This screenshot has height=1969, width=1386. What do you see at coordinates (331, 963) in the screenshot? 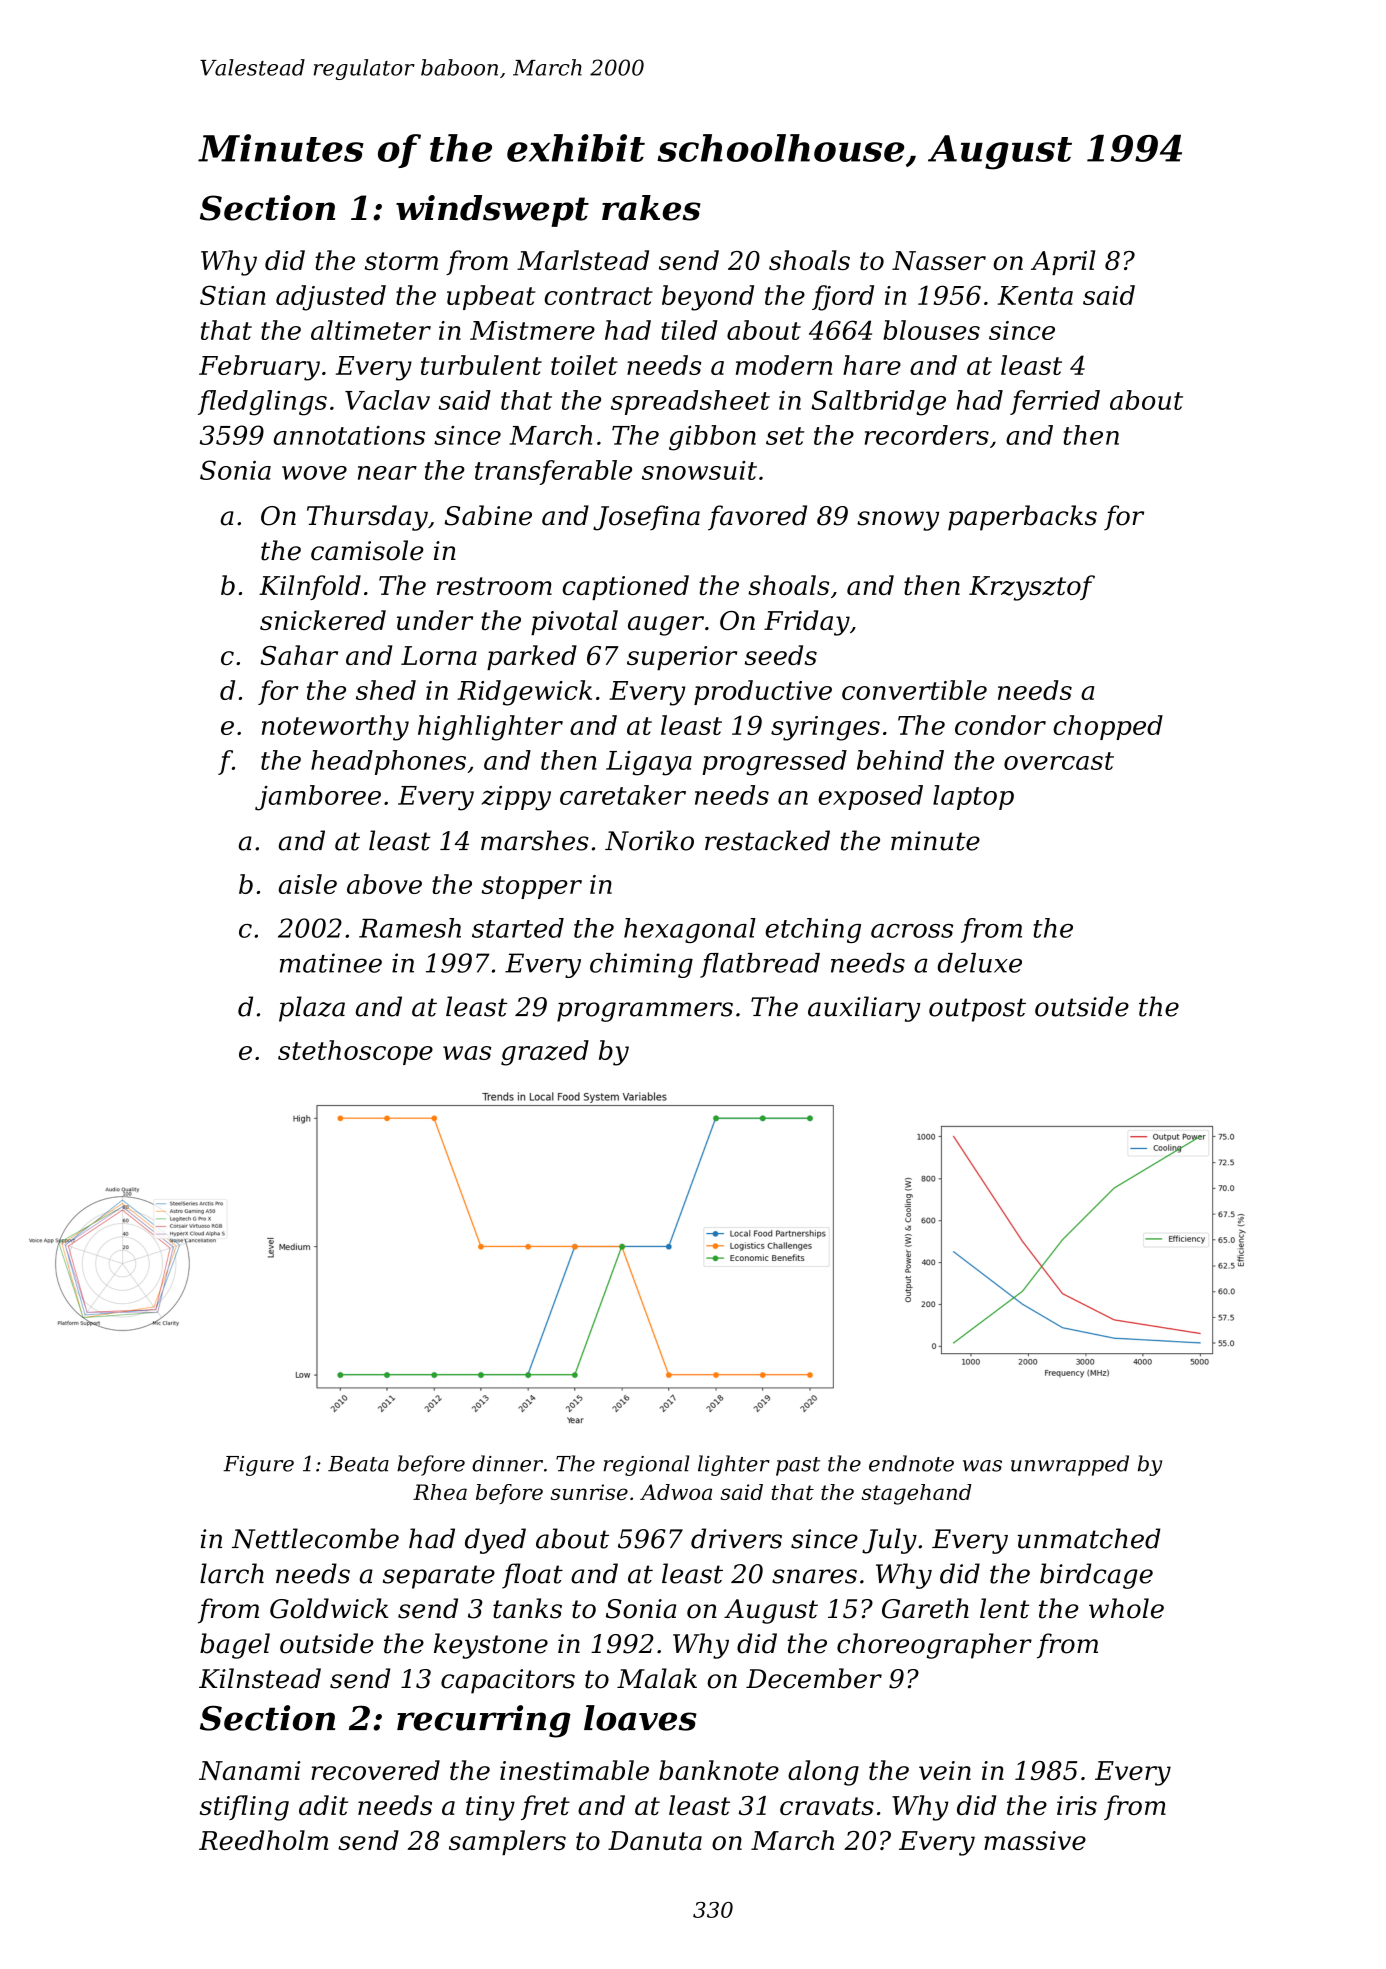
I see `matinee` at bounding box center [331, 963].
